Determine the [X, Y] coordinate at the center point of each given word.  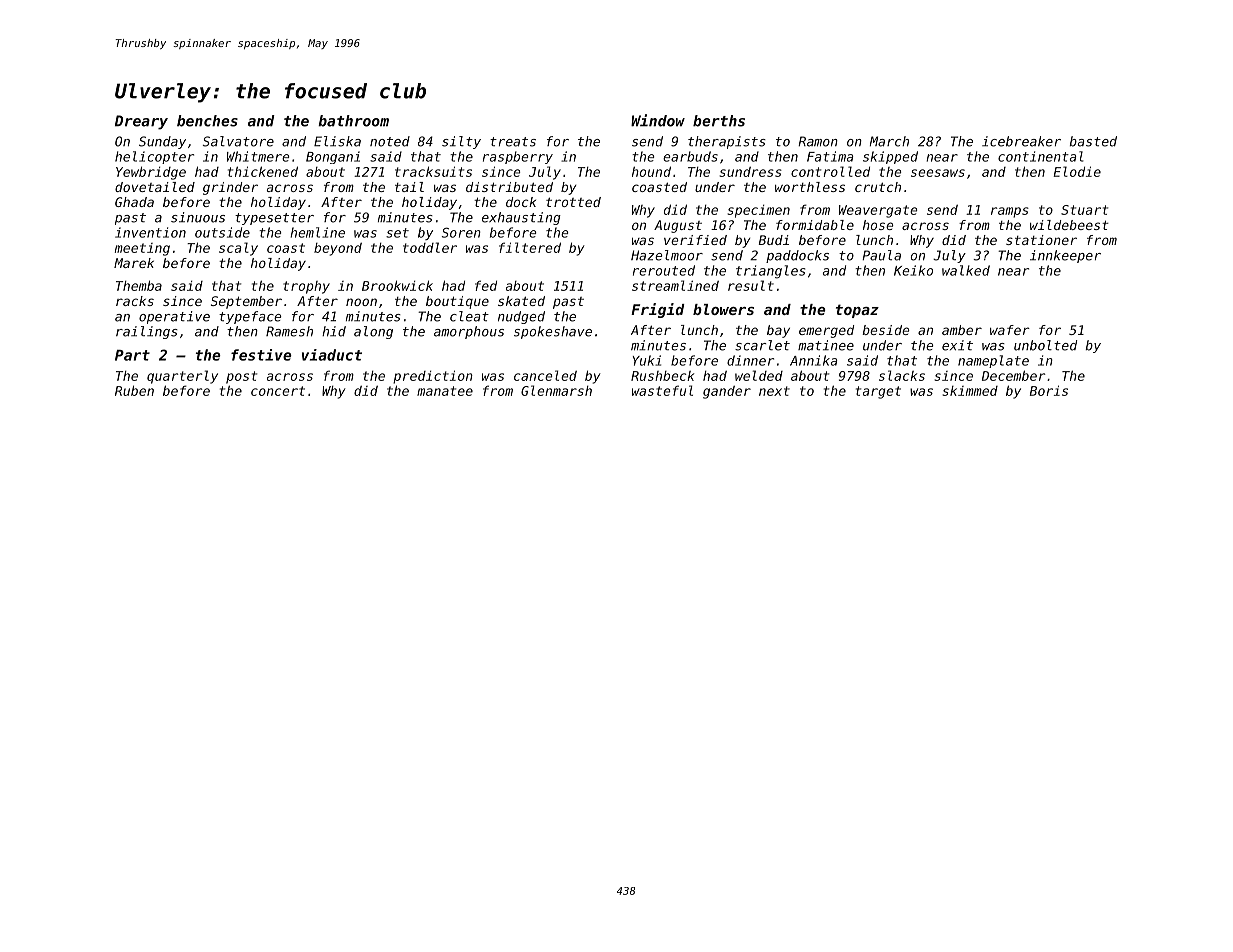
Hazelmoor [667, 255]
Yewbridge [151, 173]
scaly [238, 249]
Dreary [141, 122]
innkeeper [1065, 256]
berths [719, 121]
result [751, 285]
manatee [445, 391]
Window [658, 120]
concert [278, 391]
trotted [573, 202]
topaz [857, 311]
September [246, 302]
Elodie [1077, 171]
